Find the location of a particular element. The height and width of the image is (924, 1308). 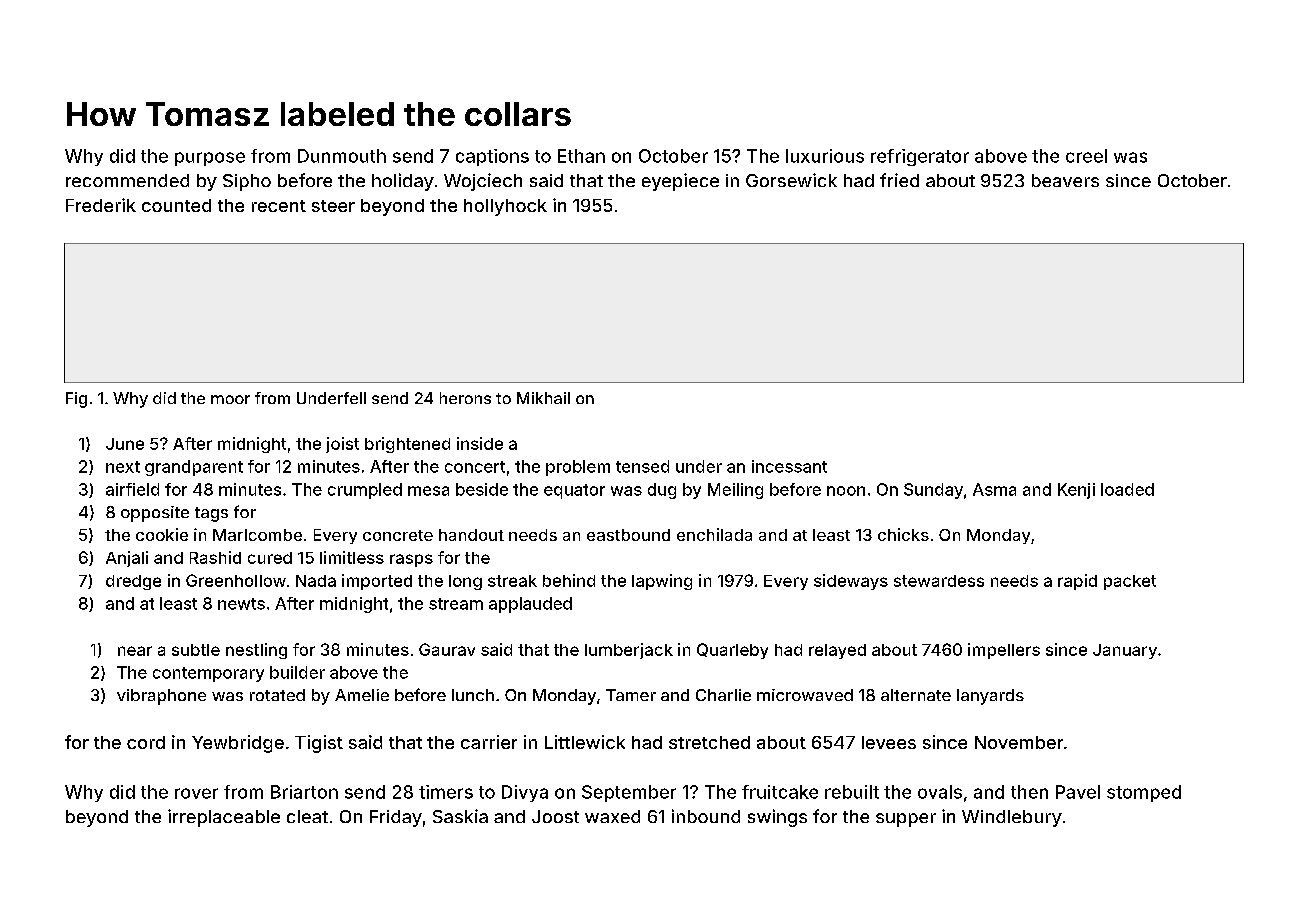

Yewbridge is located at coordinates (238, 744).
